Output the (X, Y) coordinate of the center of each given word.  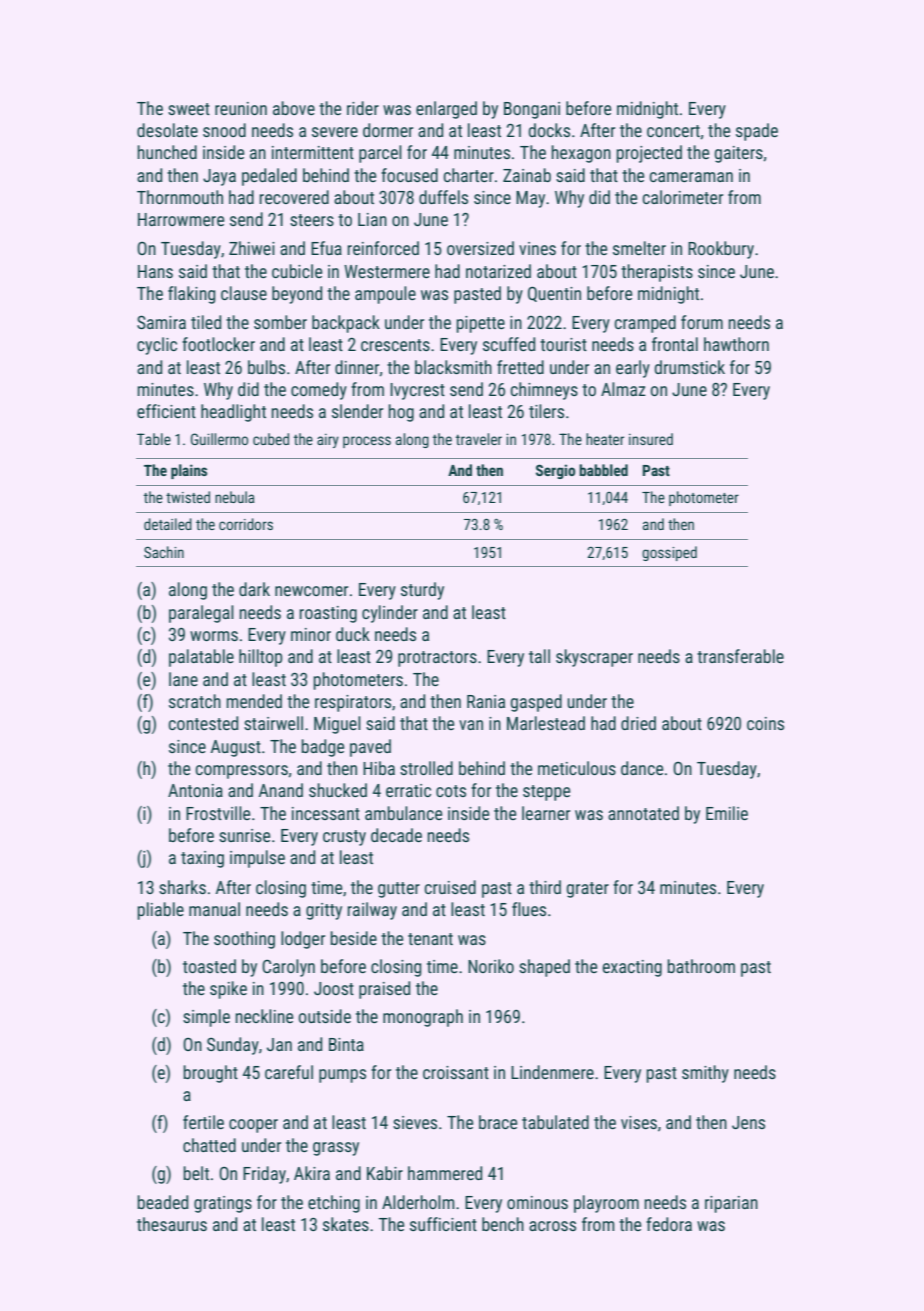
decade (396, 835)
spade (757, 132)
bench (503, 1224)
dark (254, 589)
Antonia (195, 790)
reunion (241, 108)
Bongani (532, 110)
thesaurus (172, 1224)
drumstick (689, 367)
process (367, 442)
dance (642, 768)
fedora (669, 1224)
